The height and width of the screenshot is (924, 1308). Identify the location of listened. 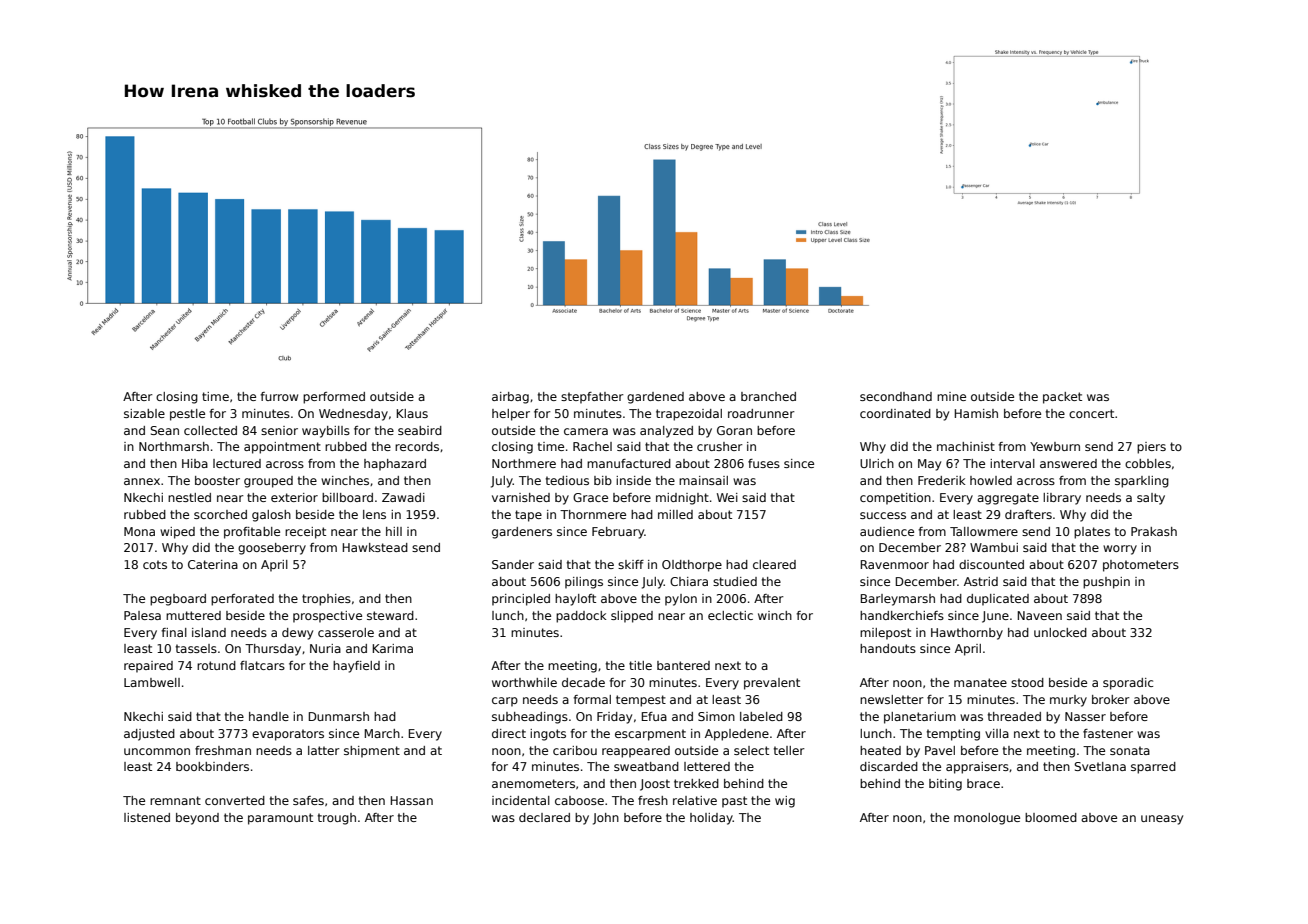
(147, 817).
